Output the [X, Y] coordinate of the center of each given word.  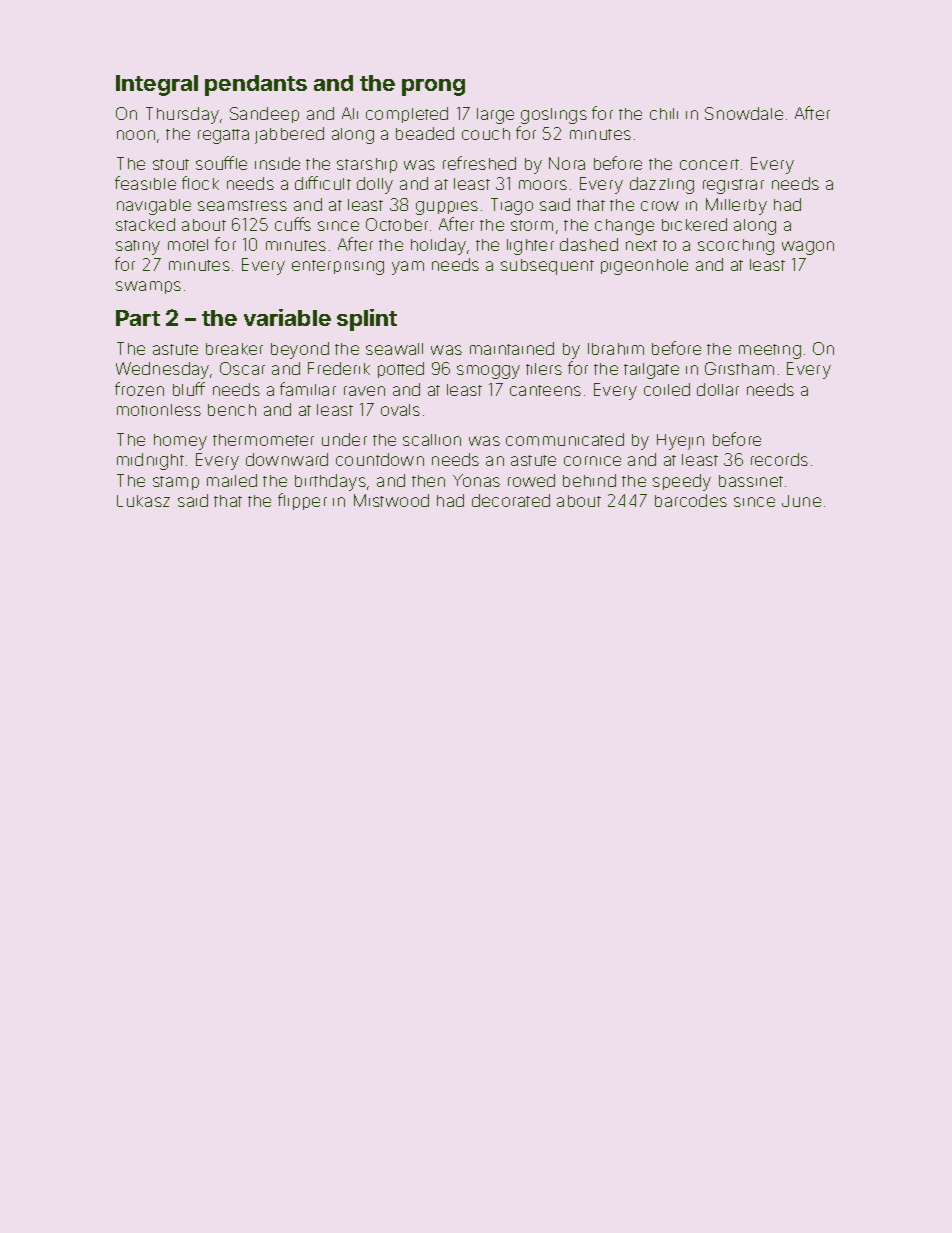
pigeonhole [644, 267]
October [397, 224]
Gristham [739, 368]
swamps [148, 287]
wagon [808, 248]
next [641, 245]
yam [408, 268]
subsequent [547, 267]
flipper [302, 501]
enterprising [338, 267]
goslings [554, 116]
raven [364, 391]
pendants [256, 85]
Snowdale [744, 113]
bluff [189, 389]
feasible [145, 183]
